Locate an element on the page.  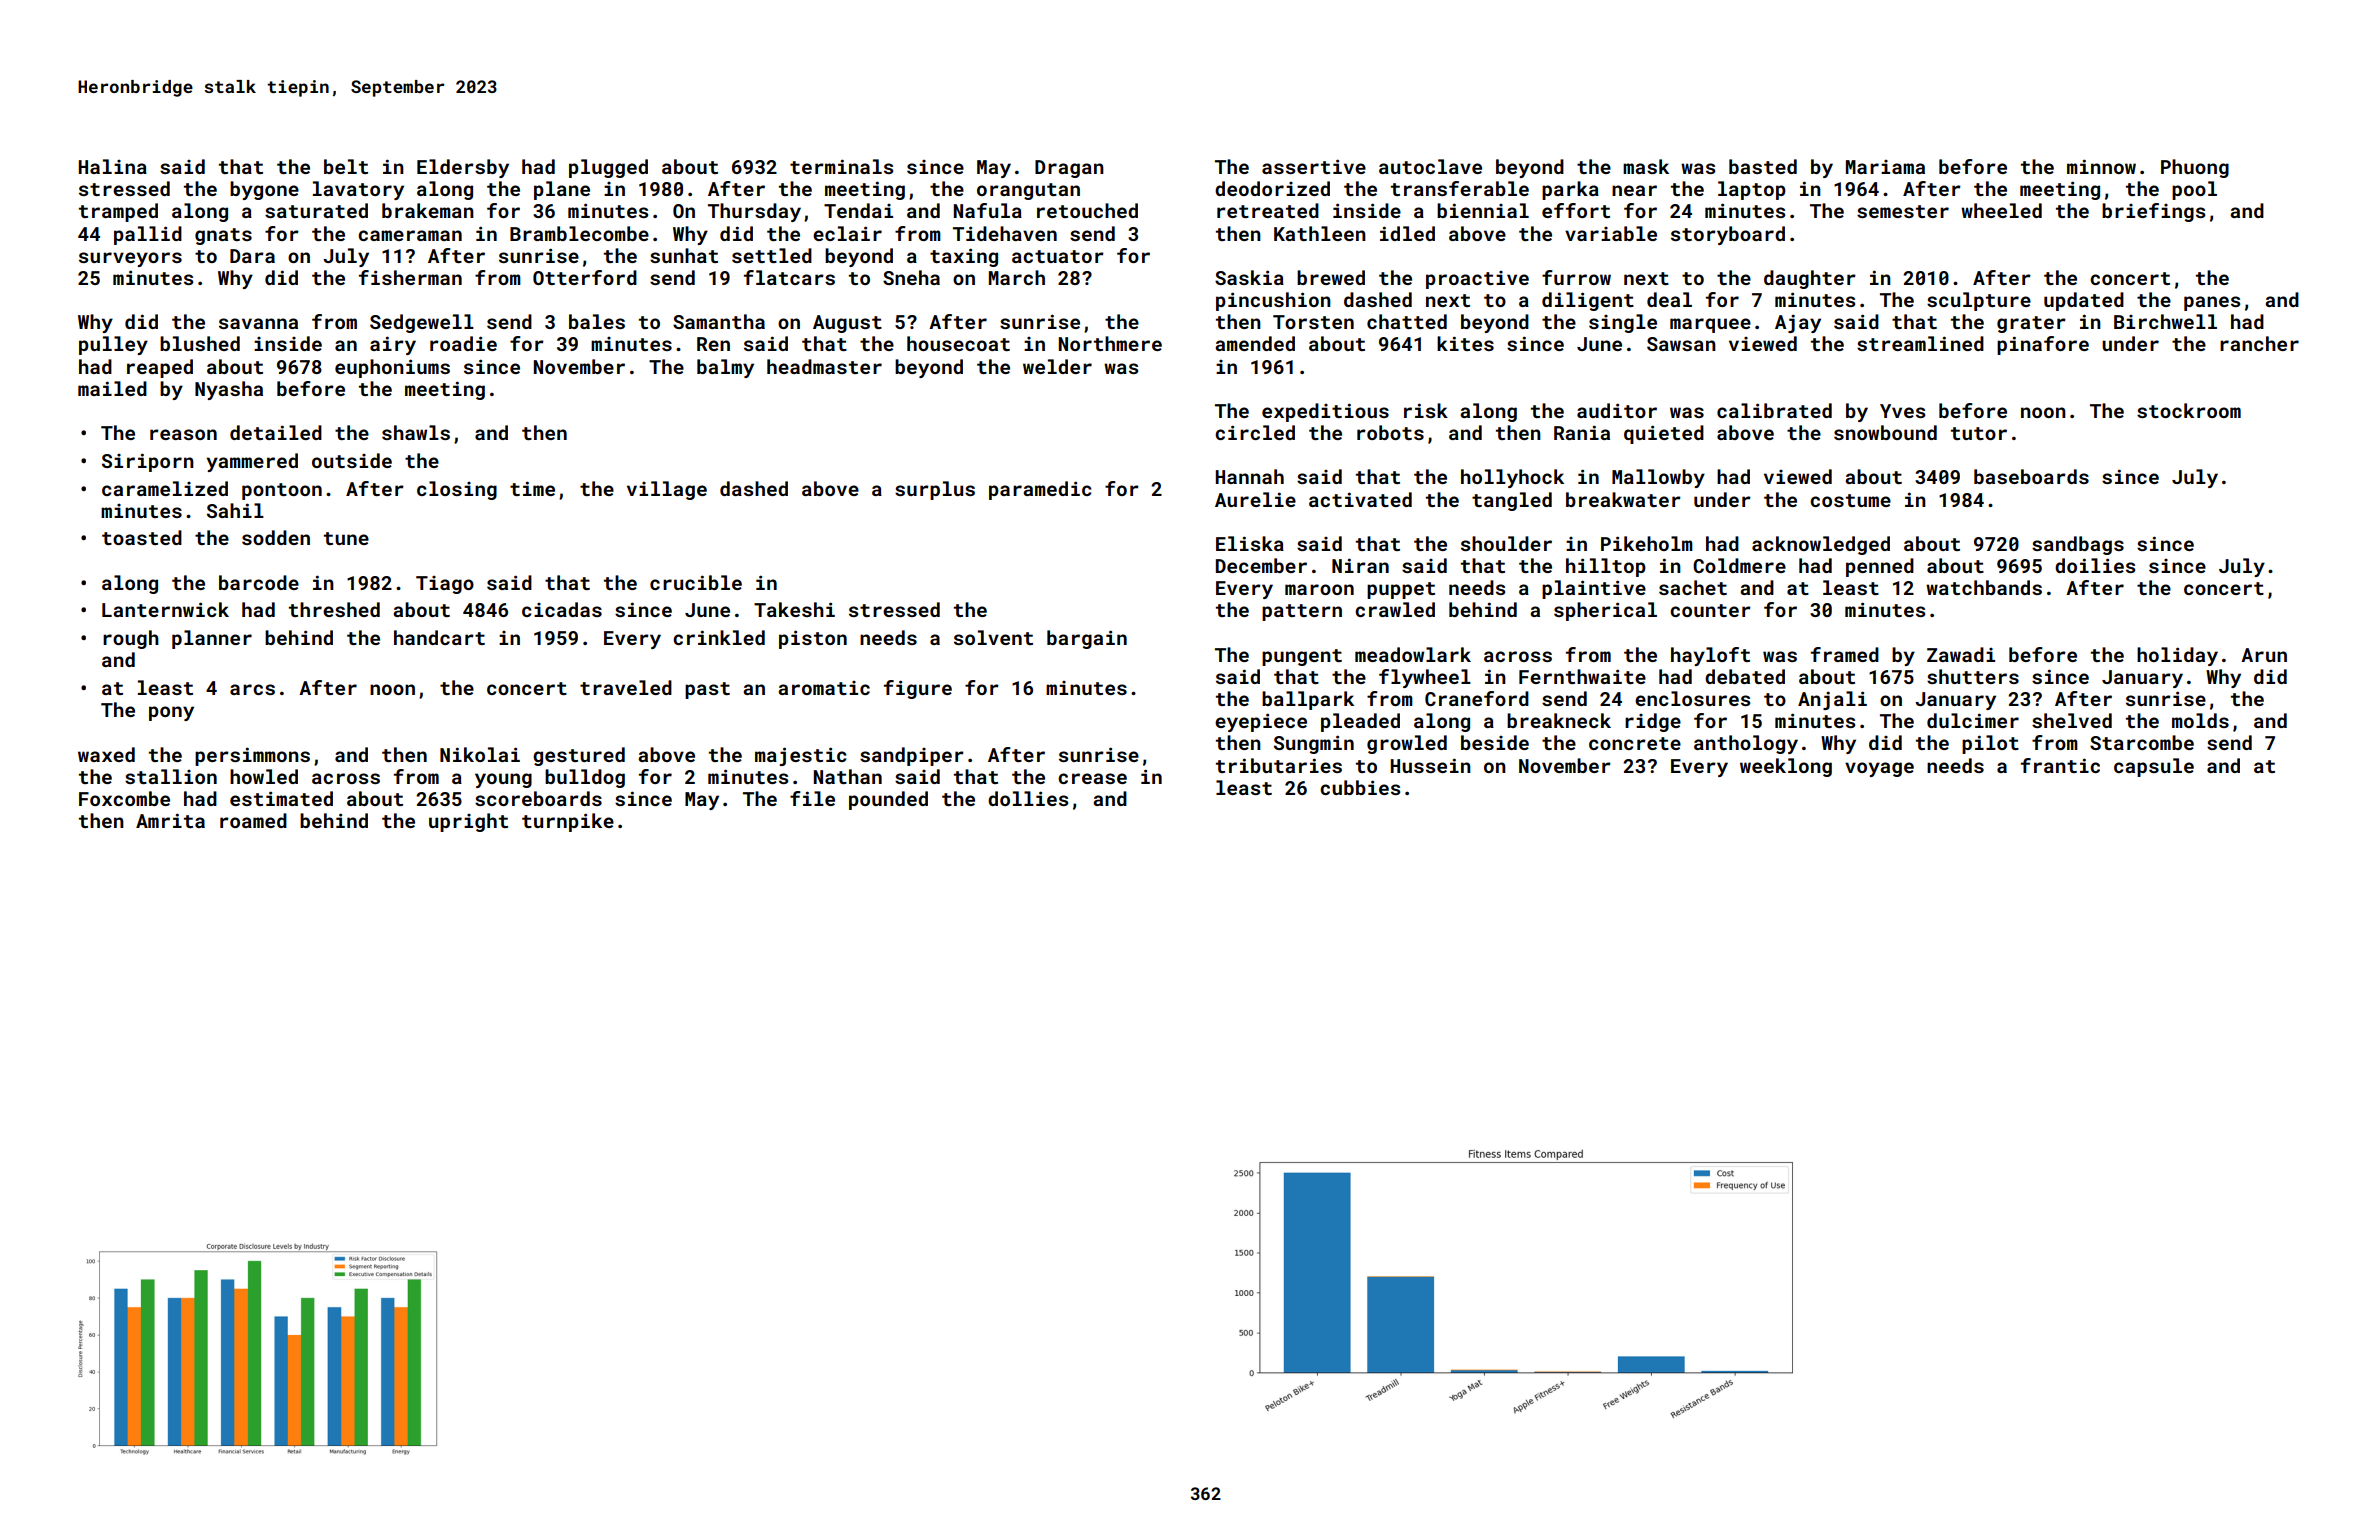
mask is located at coordinates (1646, 166).
